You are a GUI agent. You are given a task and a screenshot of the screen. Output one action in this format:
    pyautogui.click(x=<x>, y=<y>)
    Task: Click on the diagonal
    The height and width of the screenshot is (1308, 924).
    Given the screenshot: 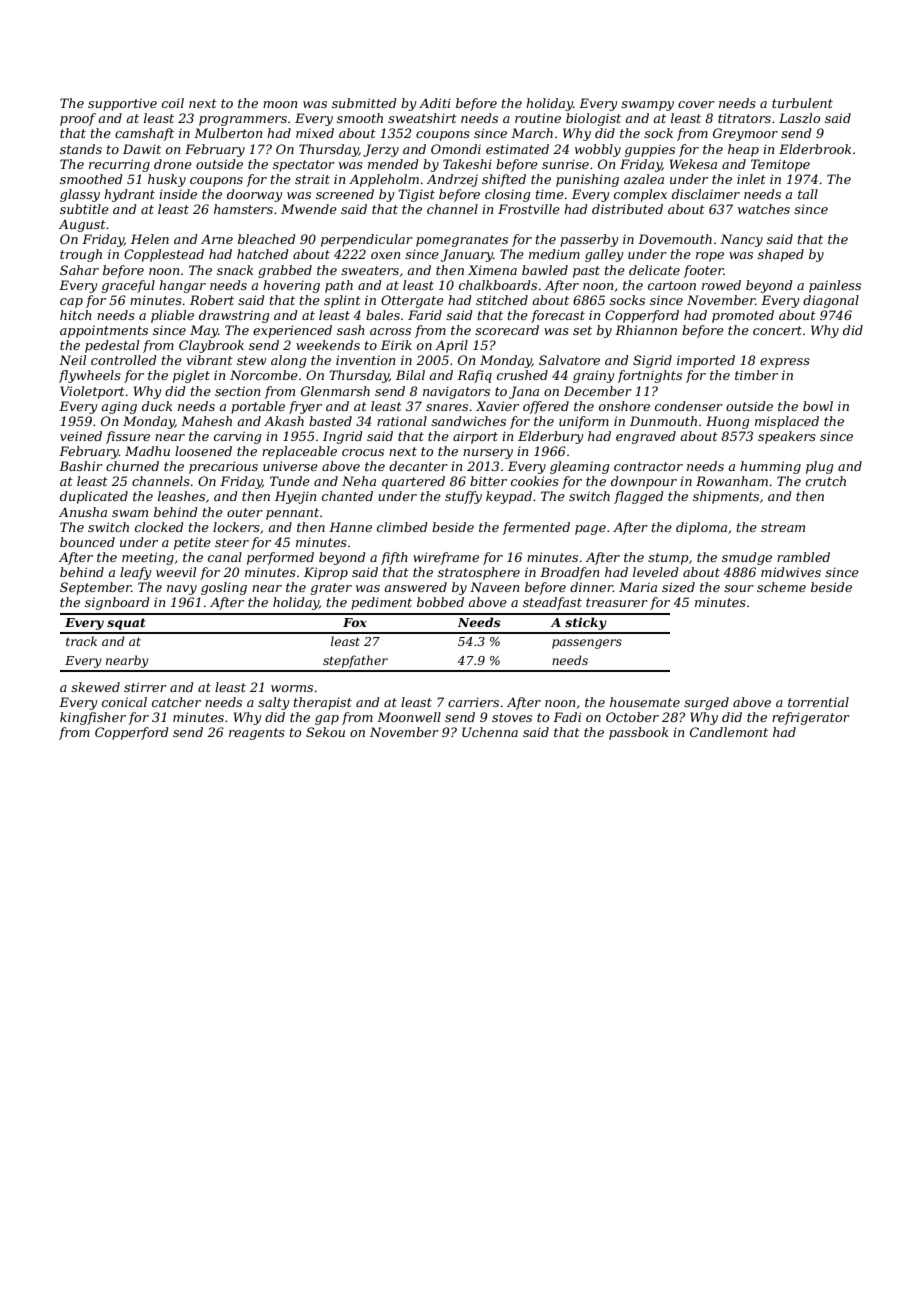 What is the action you would take?
    pyautogui.click(x=831, y=301)
